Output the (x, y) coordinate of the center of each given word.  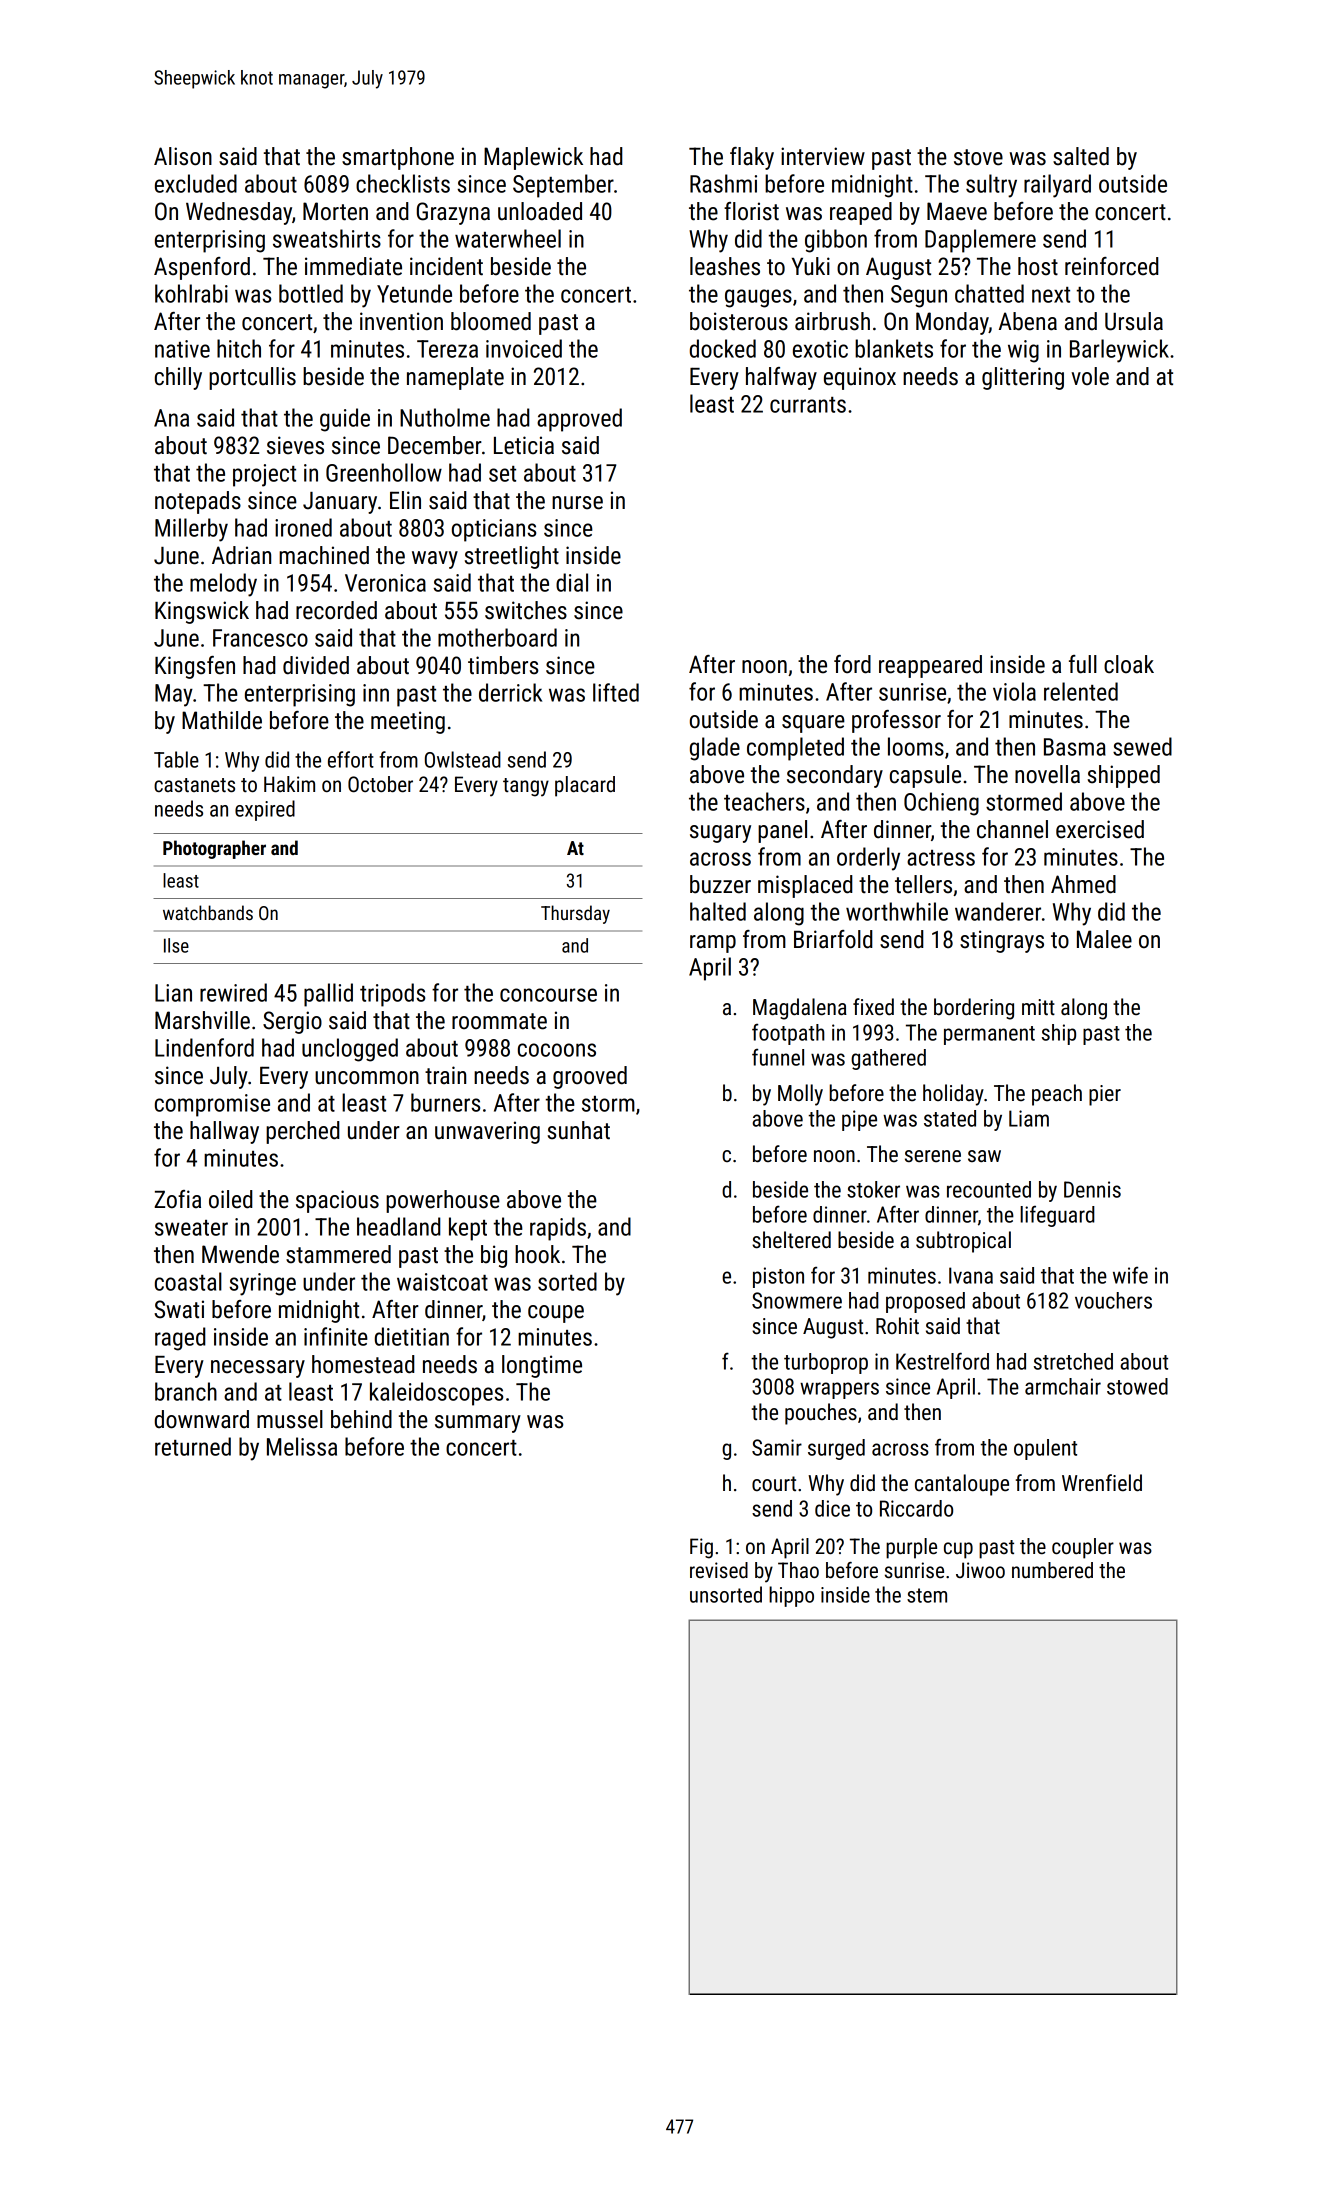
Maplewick (533, 158)
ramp (713, 944)
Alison (183, 156)
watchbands (208, 912)
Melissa (302, 1446)
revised (719, 1570)
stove (978, 157)
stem (927, 1595)
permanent (989, 1035)
